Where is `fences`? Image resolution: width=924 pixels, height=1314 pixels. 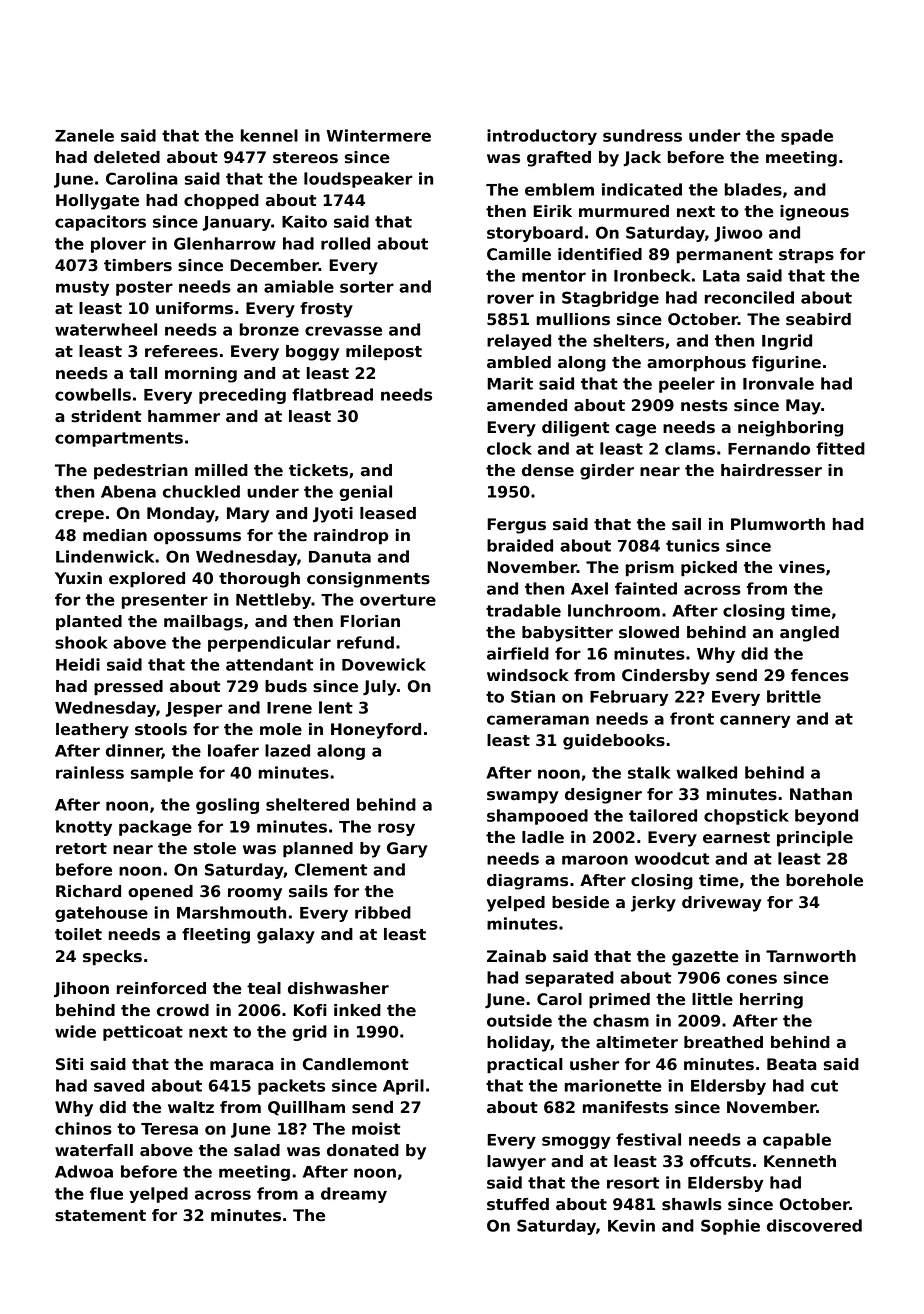
fences is located at coordinates (820, 675).
